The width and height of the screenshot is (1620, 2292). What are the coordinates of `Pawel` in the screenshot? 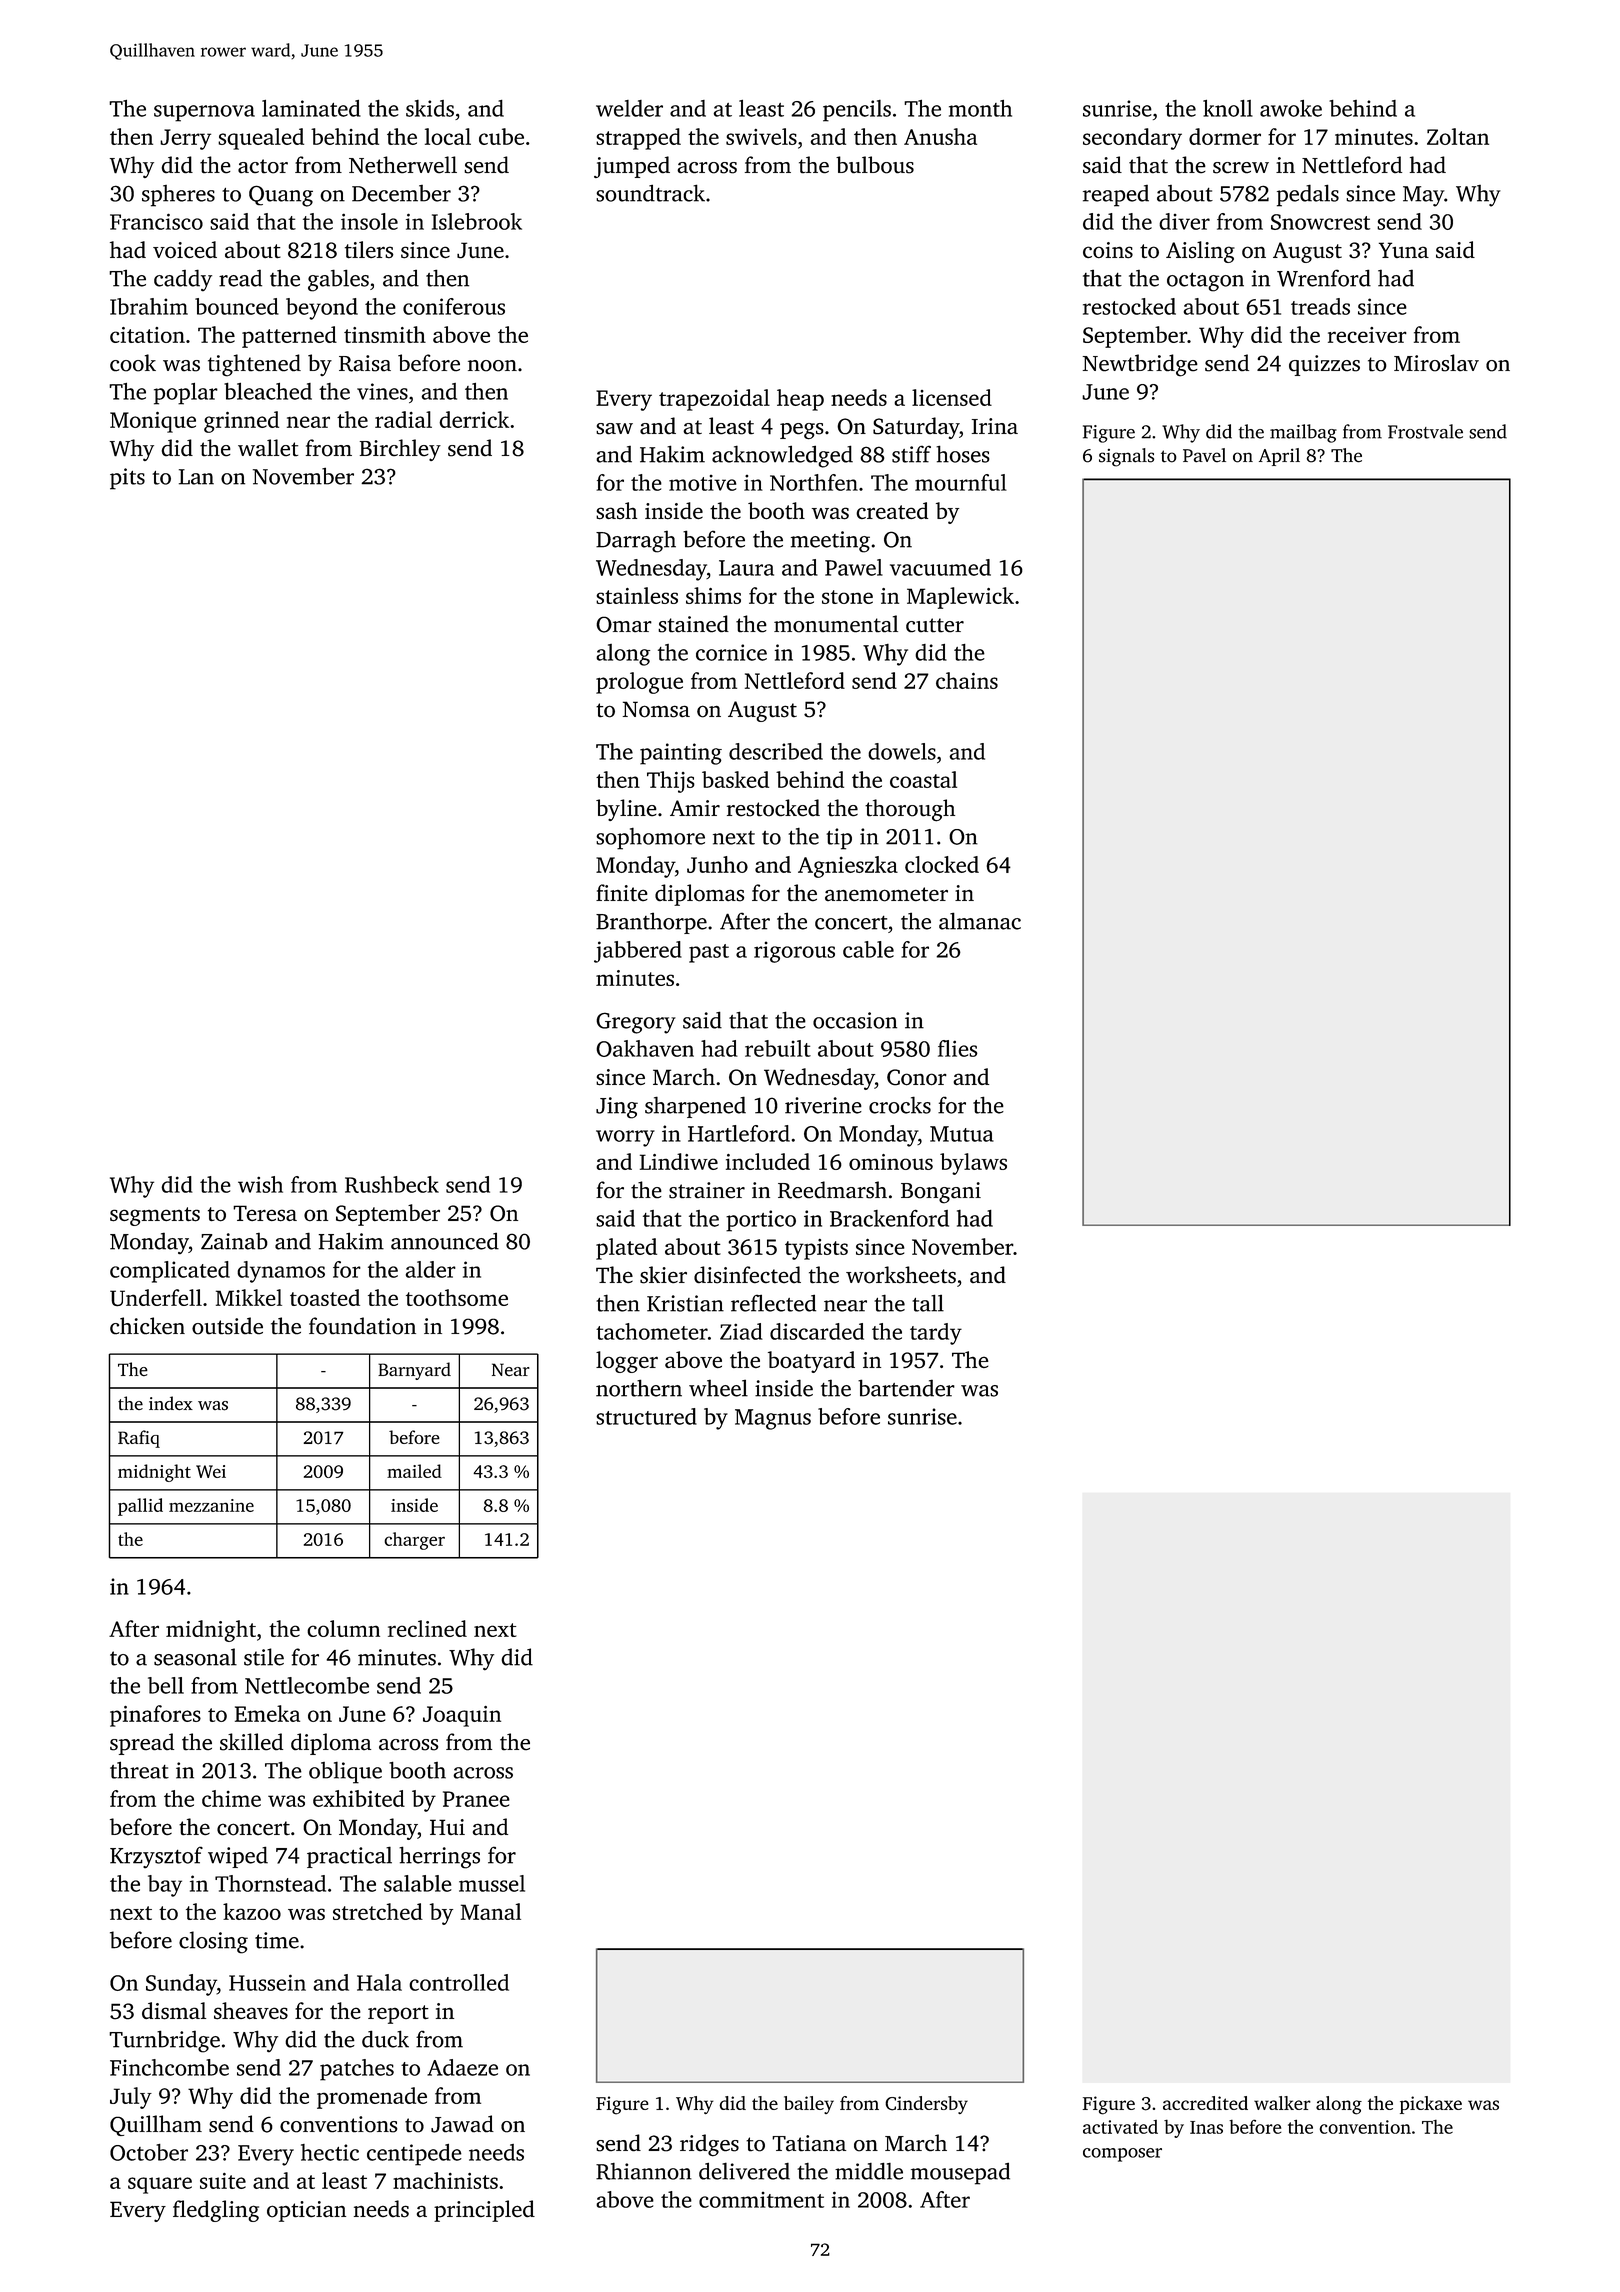 It's located at (854, 567).
